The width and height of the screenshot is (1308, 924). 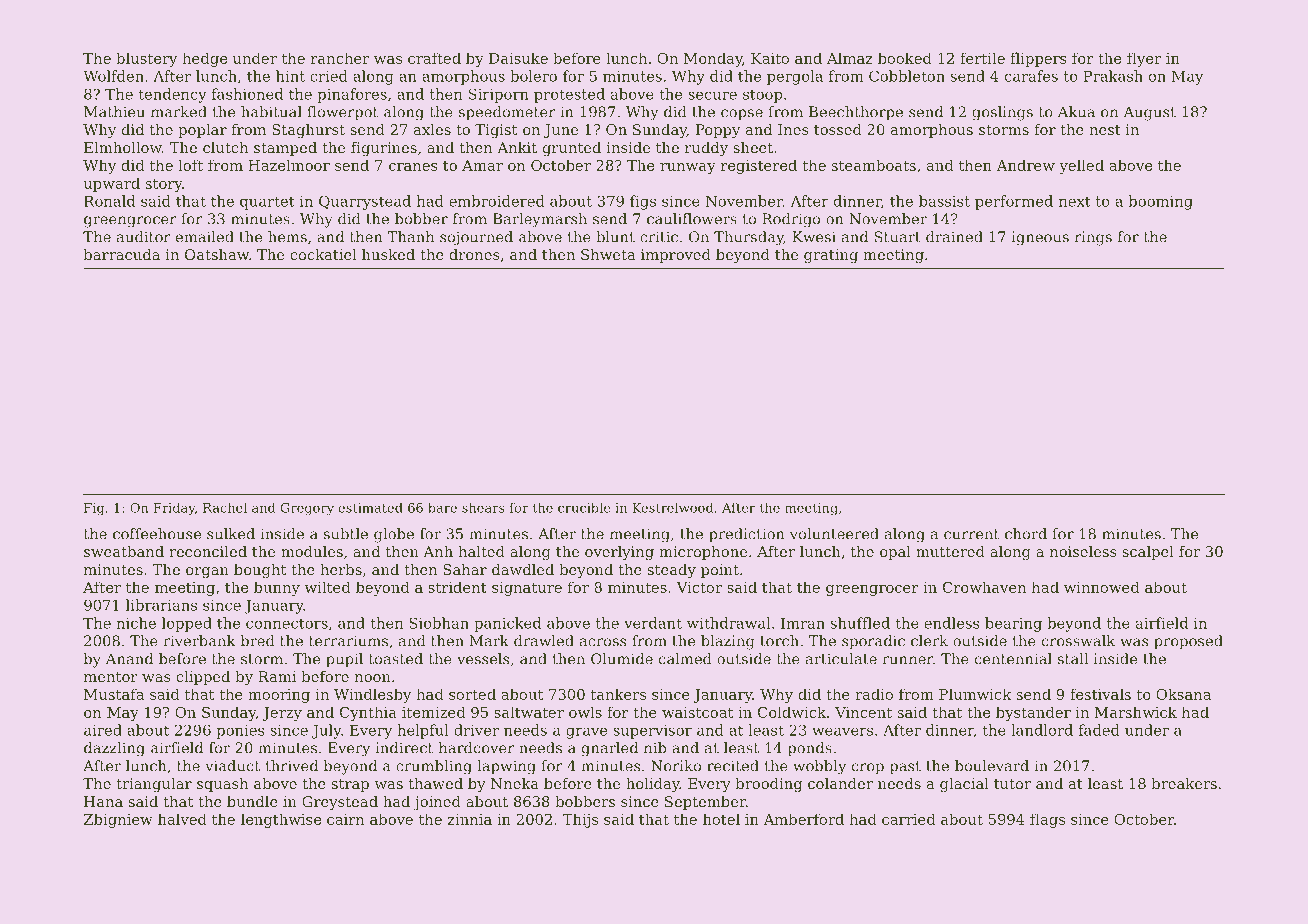 What do you see at coordinates (114, 694) in the screenshot?
I see `Mustafa` at bounding box center [114, 694].
